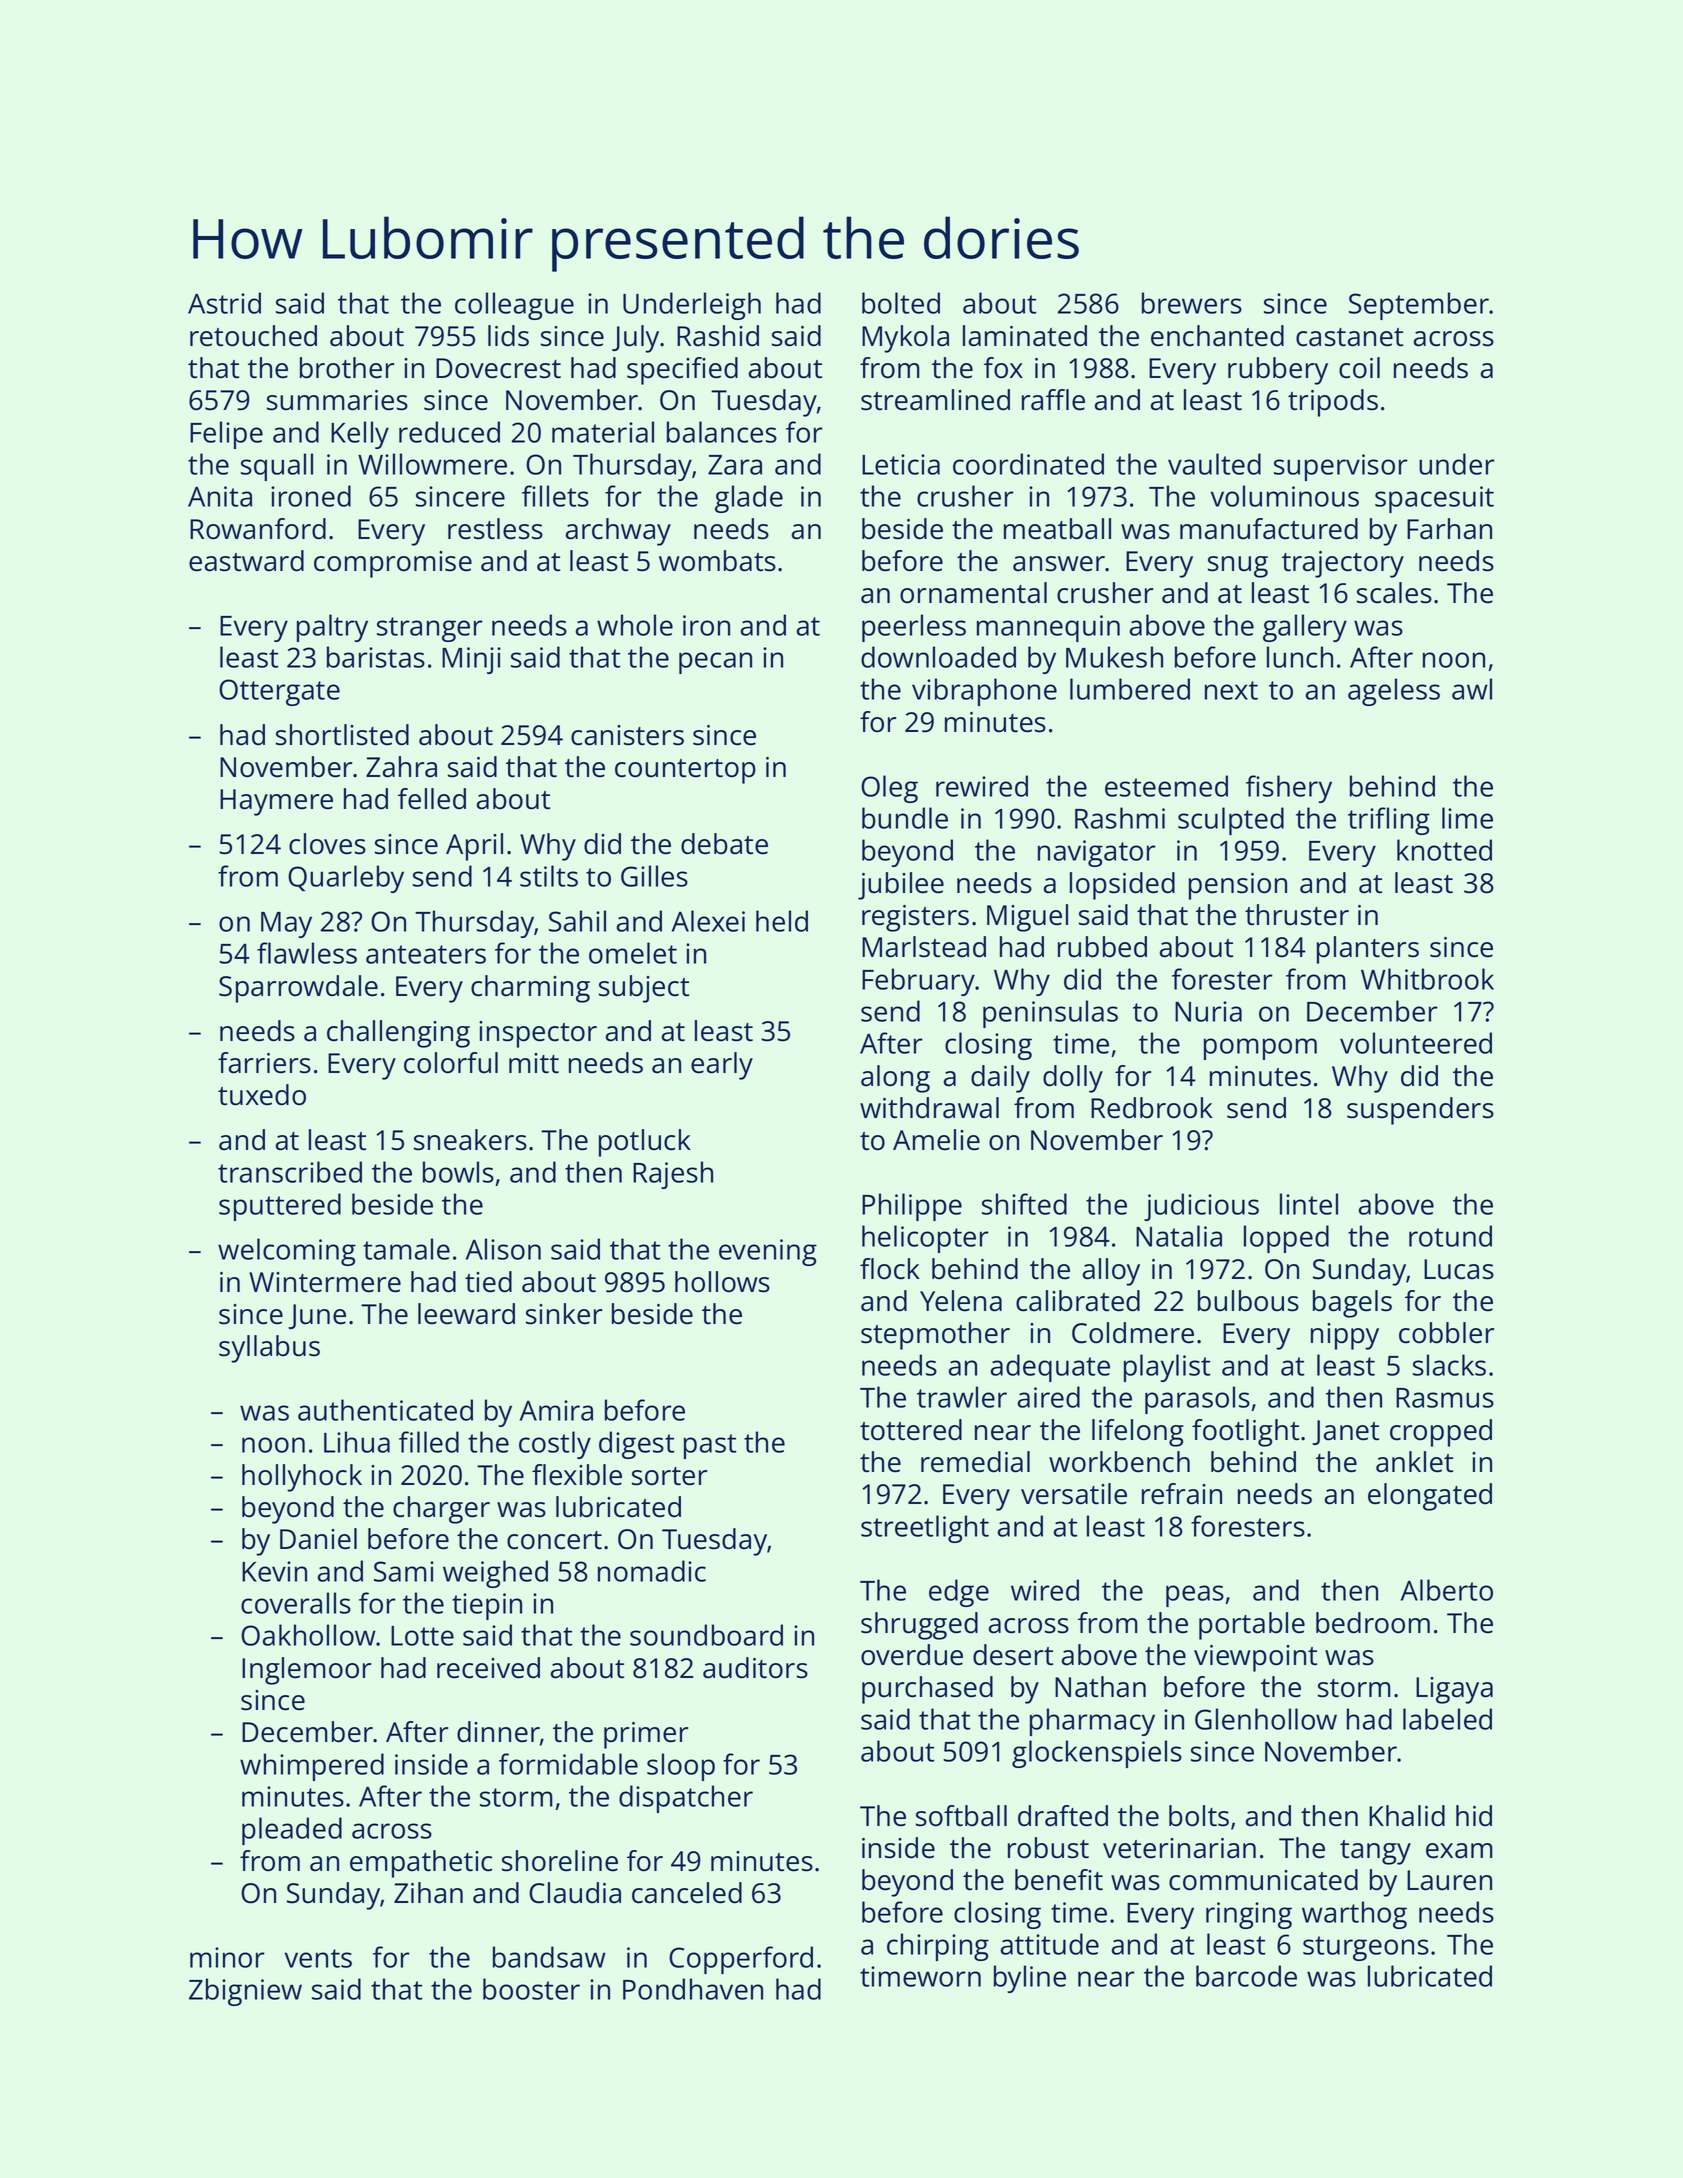 The width and height of the image is (1683, 2178). Describe the element at coordinates (1309, 1204) in the image. I see `lintel` at that location.
